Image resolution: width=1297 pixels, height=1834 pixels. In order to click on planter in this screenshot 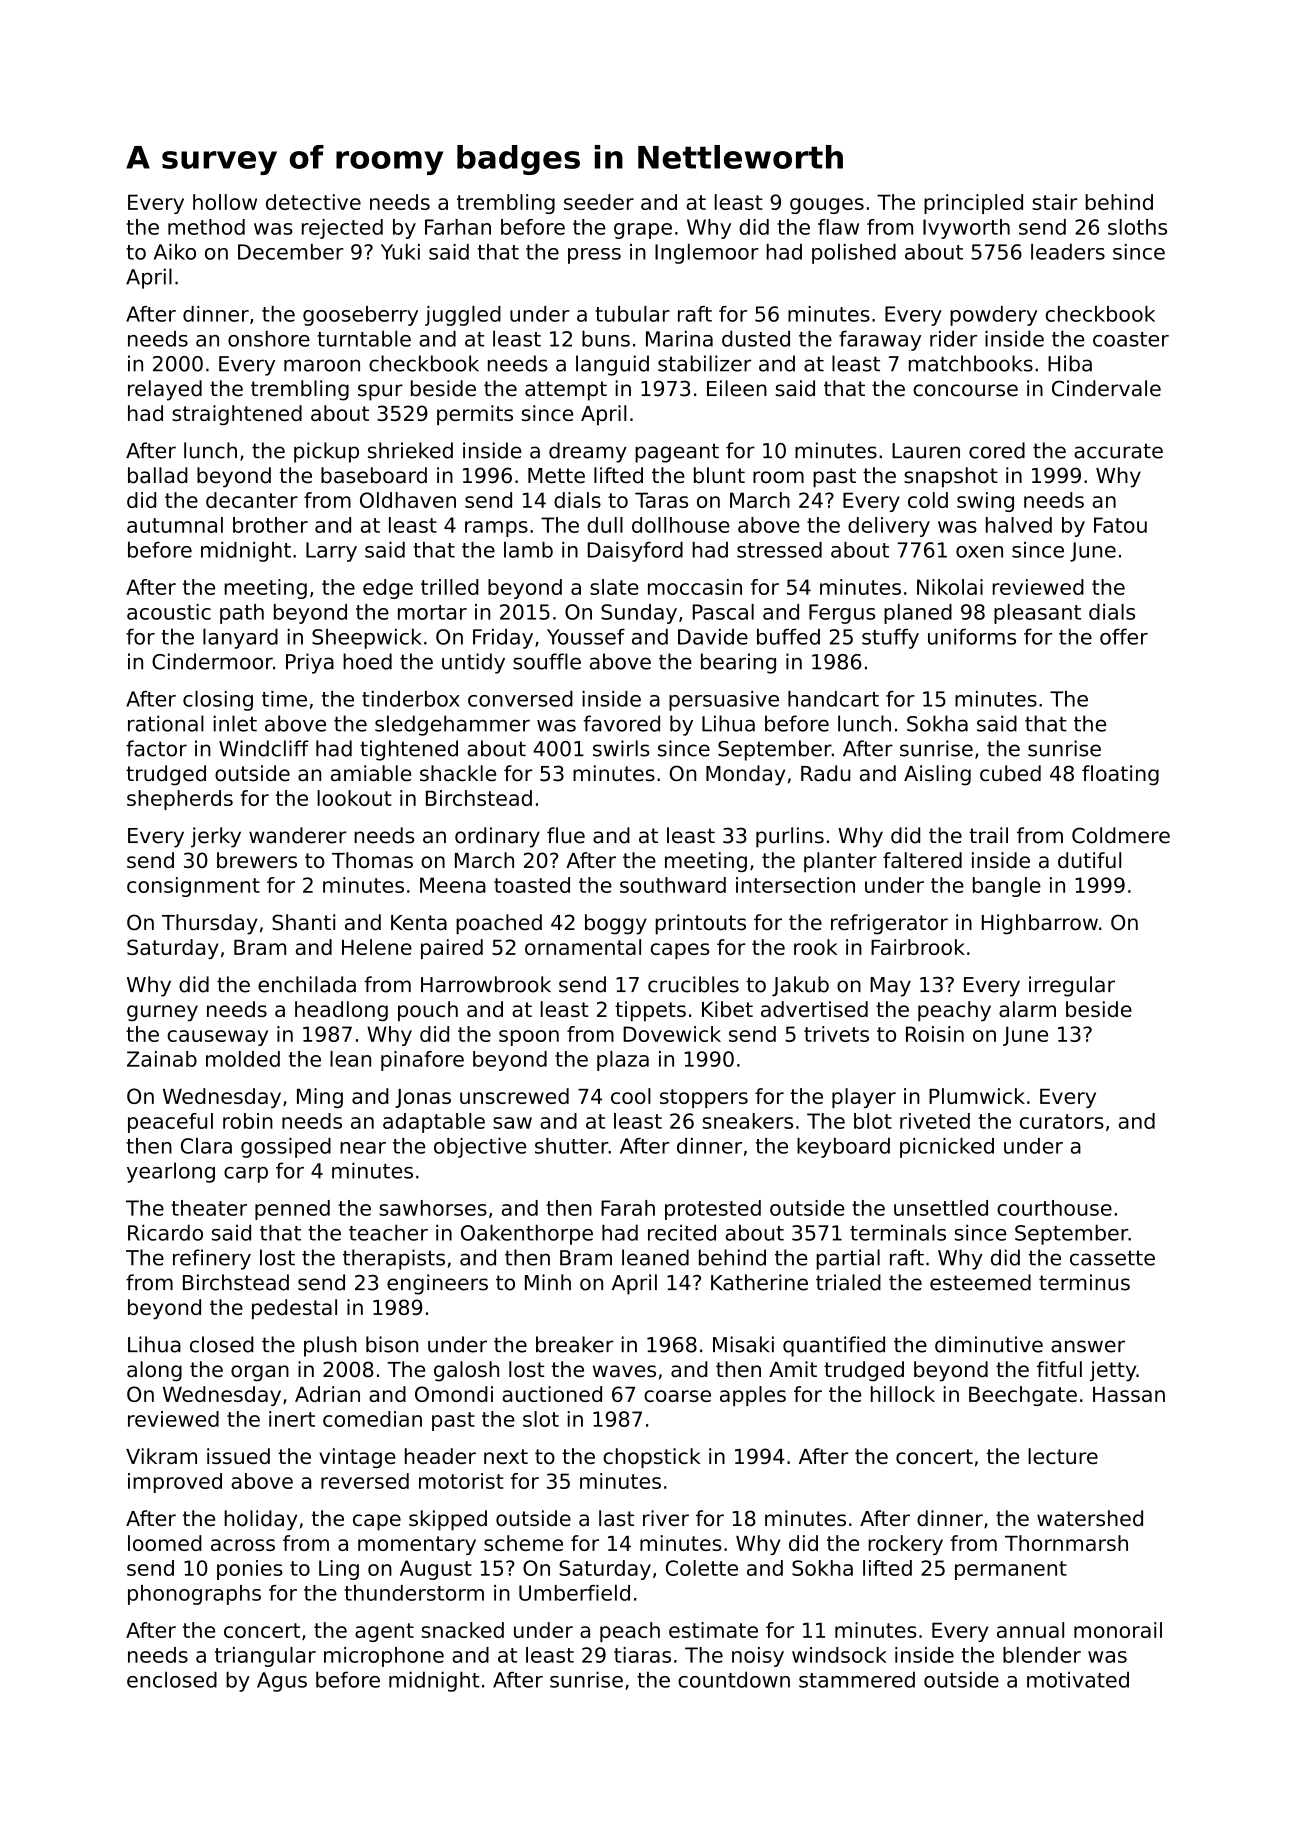, I will do `click(840, 862)`.
